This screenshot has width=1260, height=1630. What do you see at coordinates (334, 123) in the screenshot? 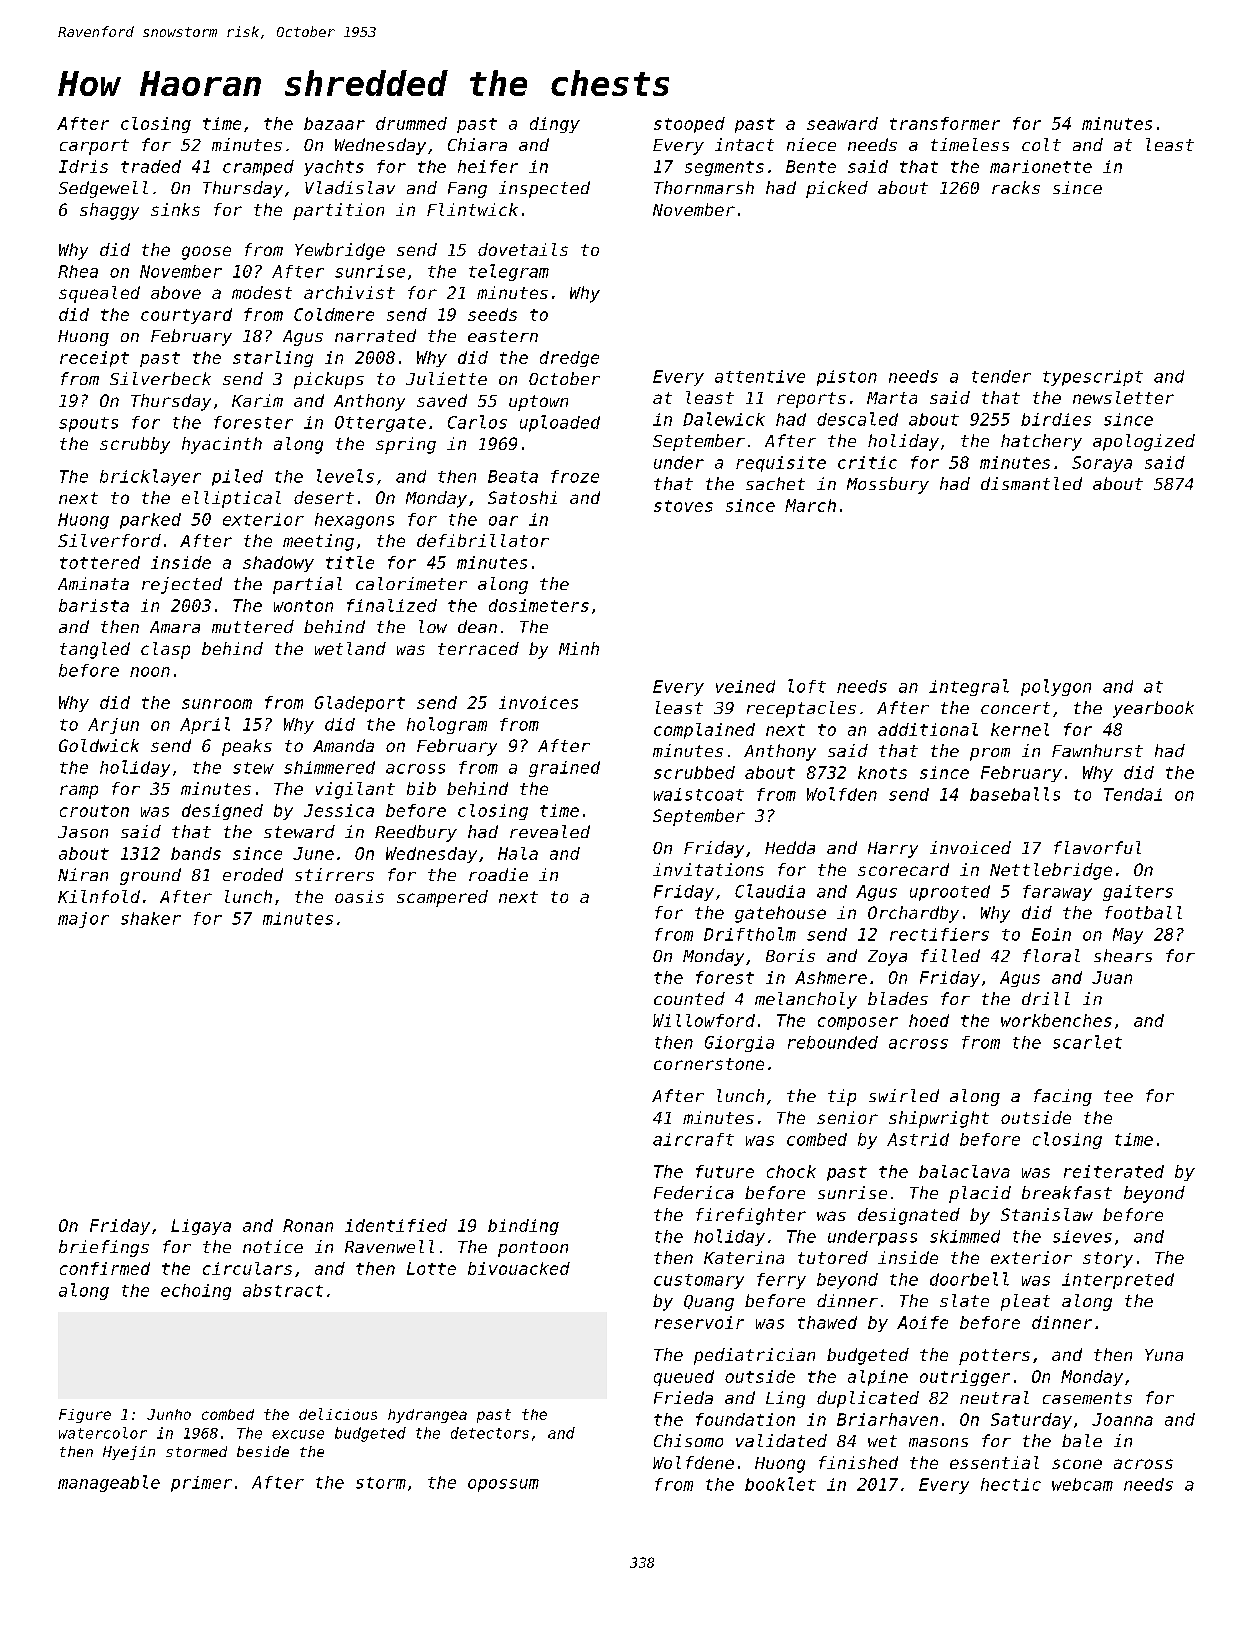
I see `bazaar` at bounding box center [334, 123].
